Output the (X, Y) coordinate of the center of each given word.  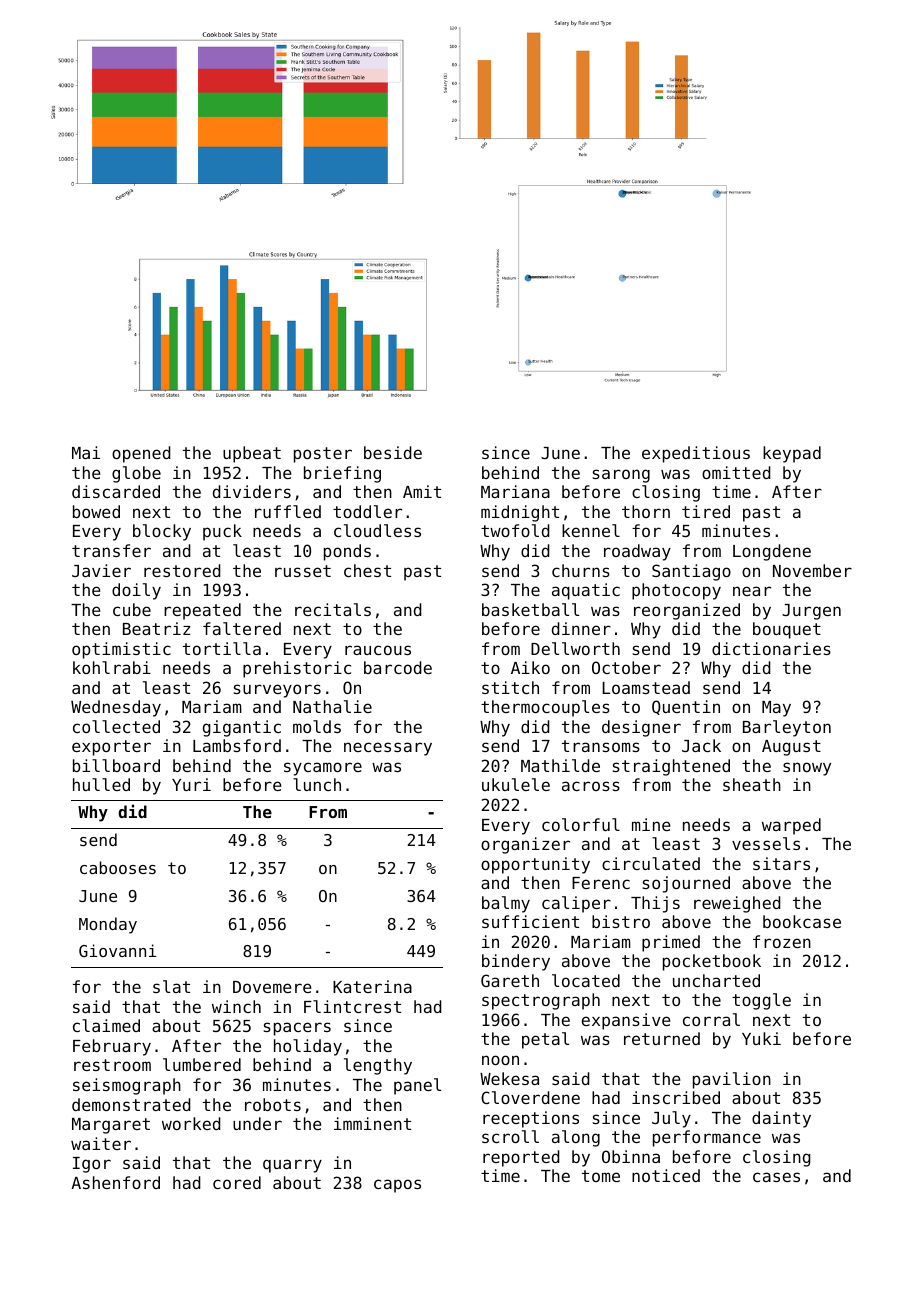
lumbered (202, 1064)
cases (776, 1177)
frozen (782, 941)
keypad (792, 454)
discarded (116, 491)
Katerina (372, 986)
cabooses (118, 867)
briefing (342, 474)
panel (417, 1086)
